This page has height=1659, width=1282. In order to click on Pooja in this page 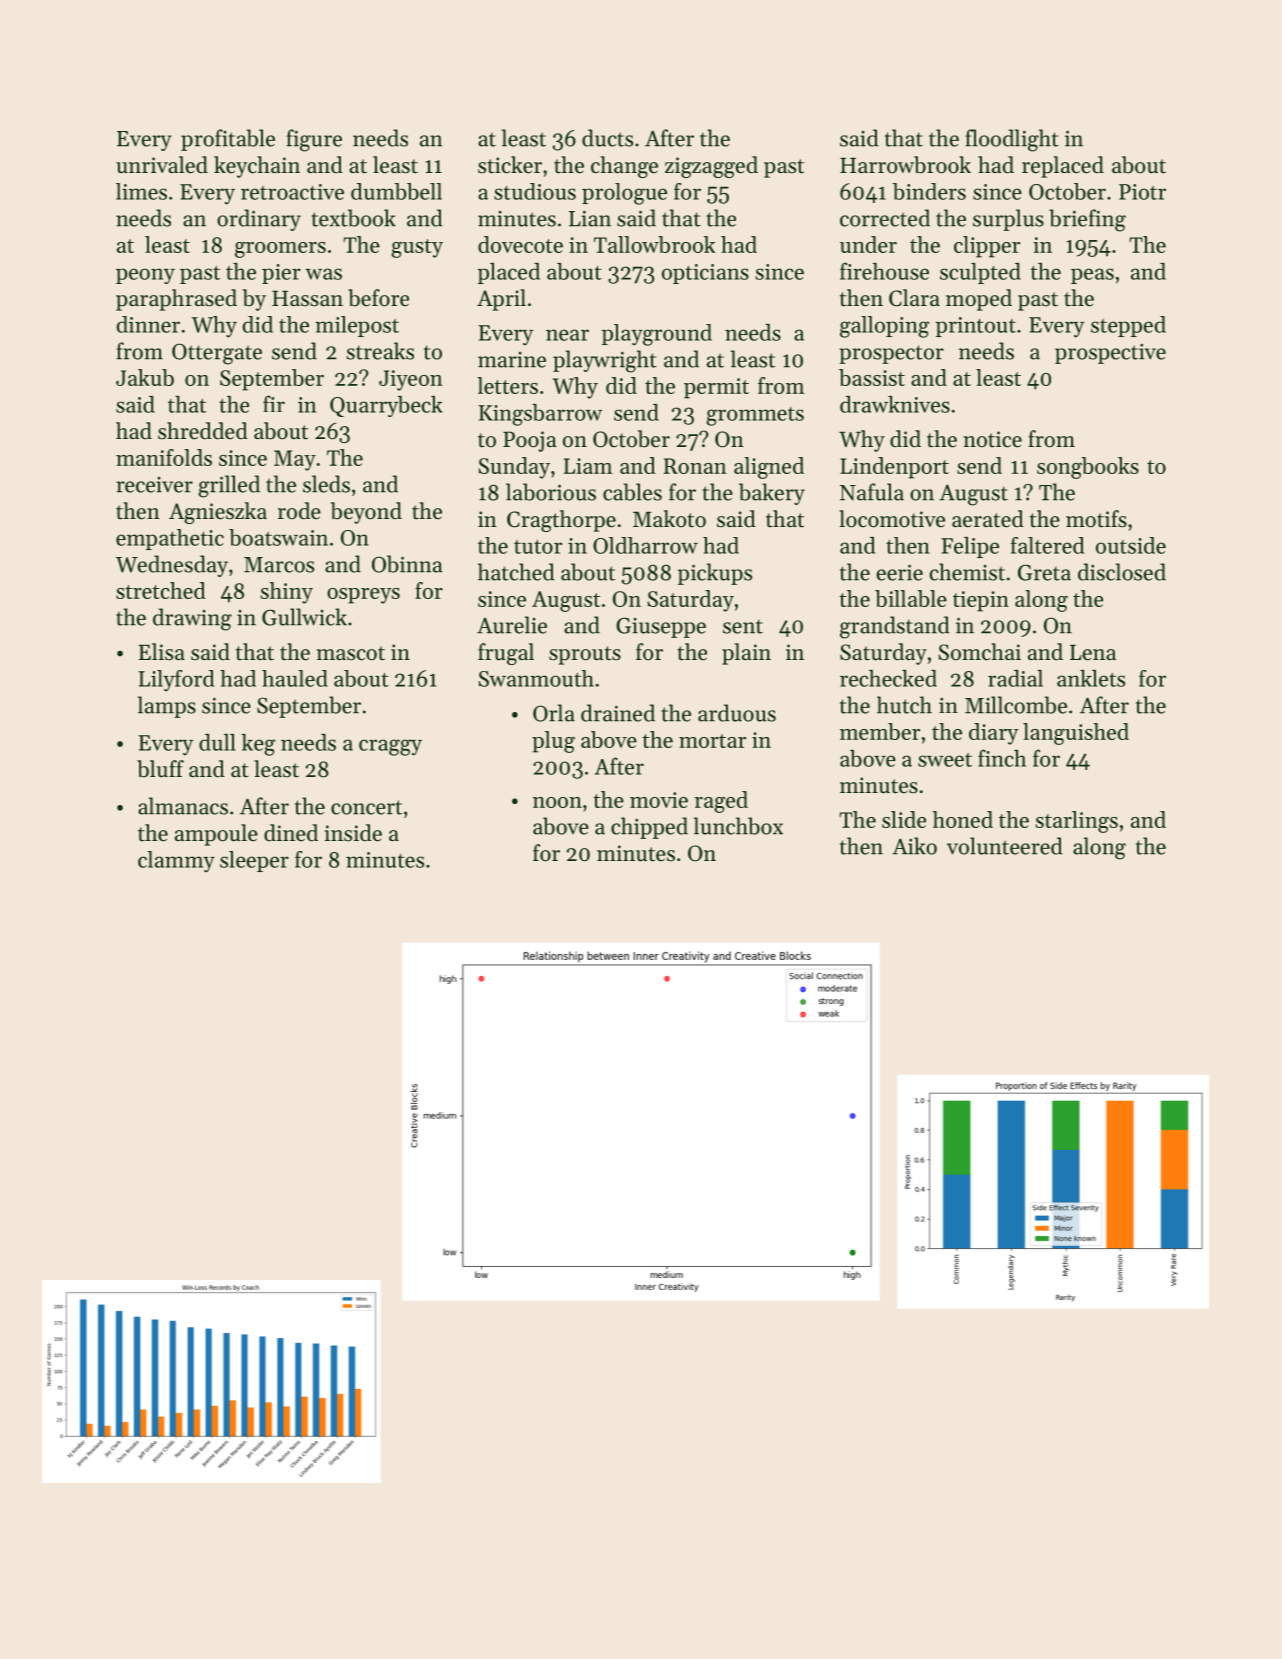, I will do `click(530, 441)`.
